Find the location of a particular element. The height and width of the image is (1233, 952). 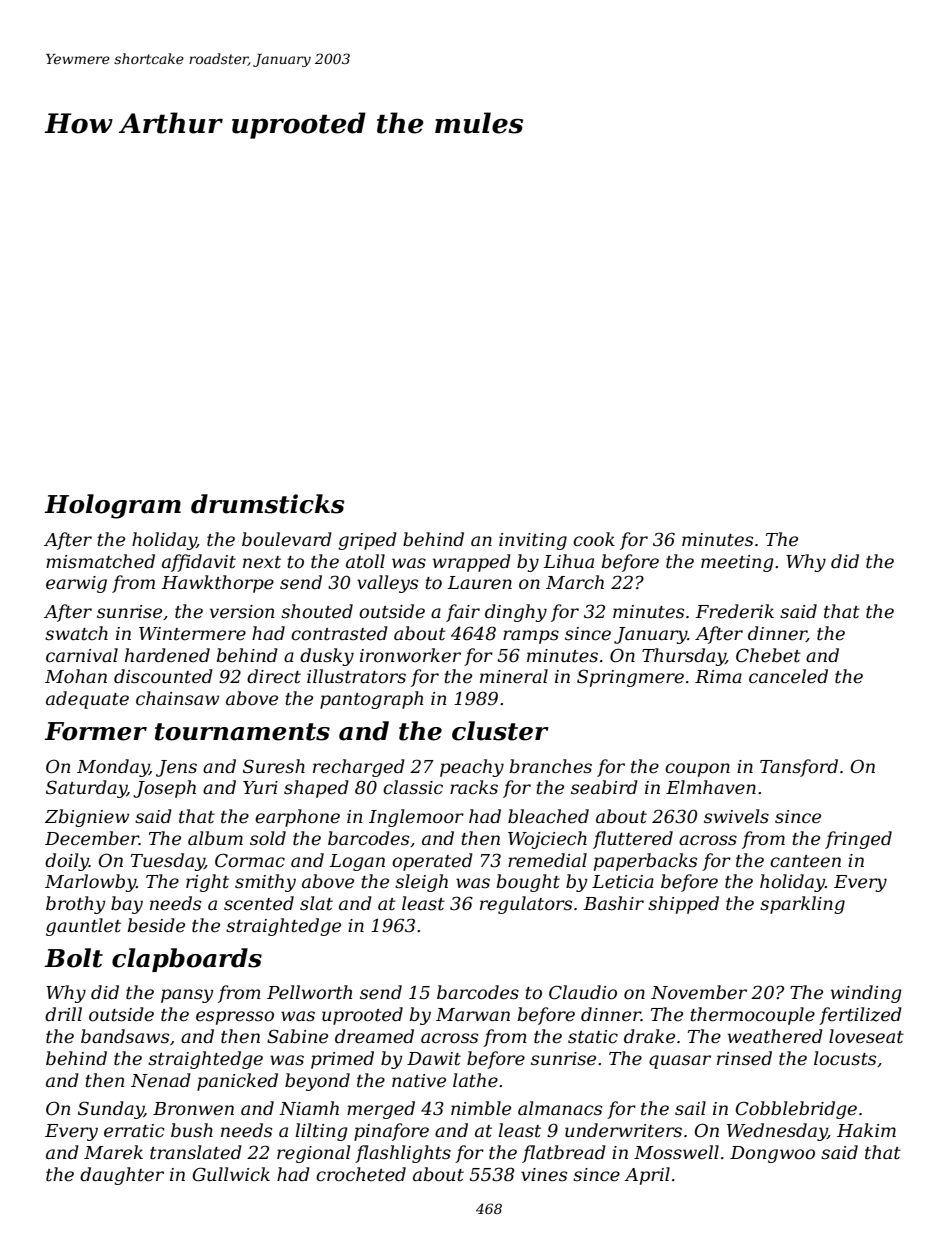

regulators is located at coordinates (526, 905).
